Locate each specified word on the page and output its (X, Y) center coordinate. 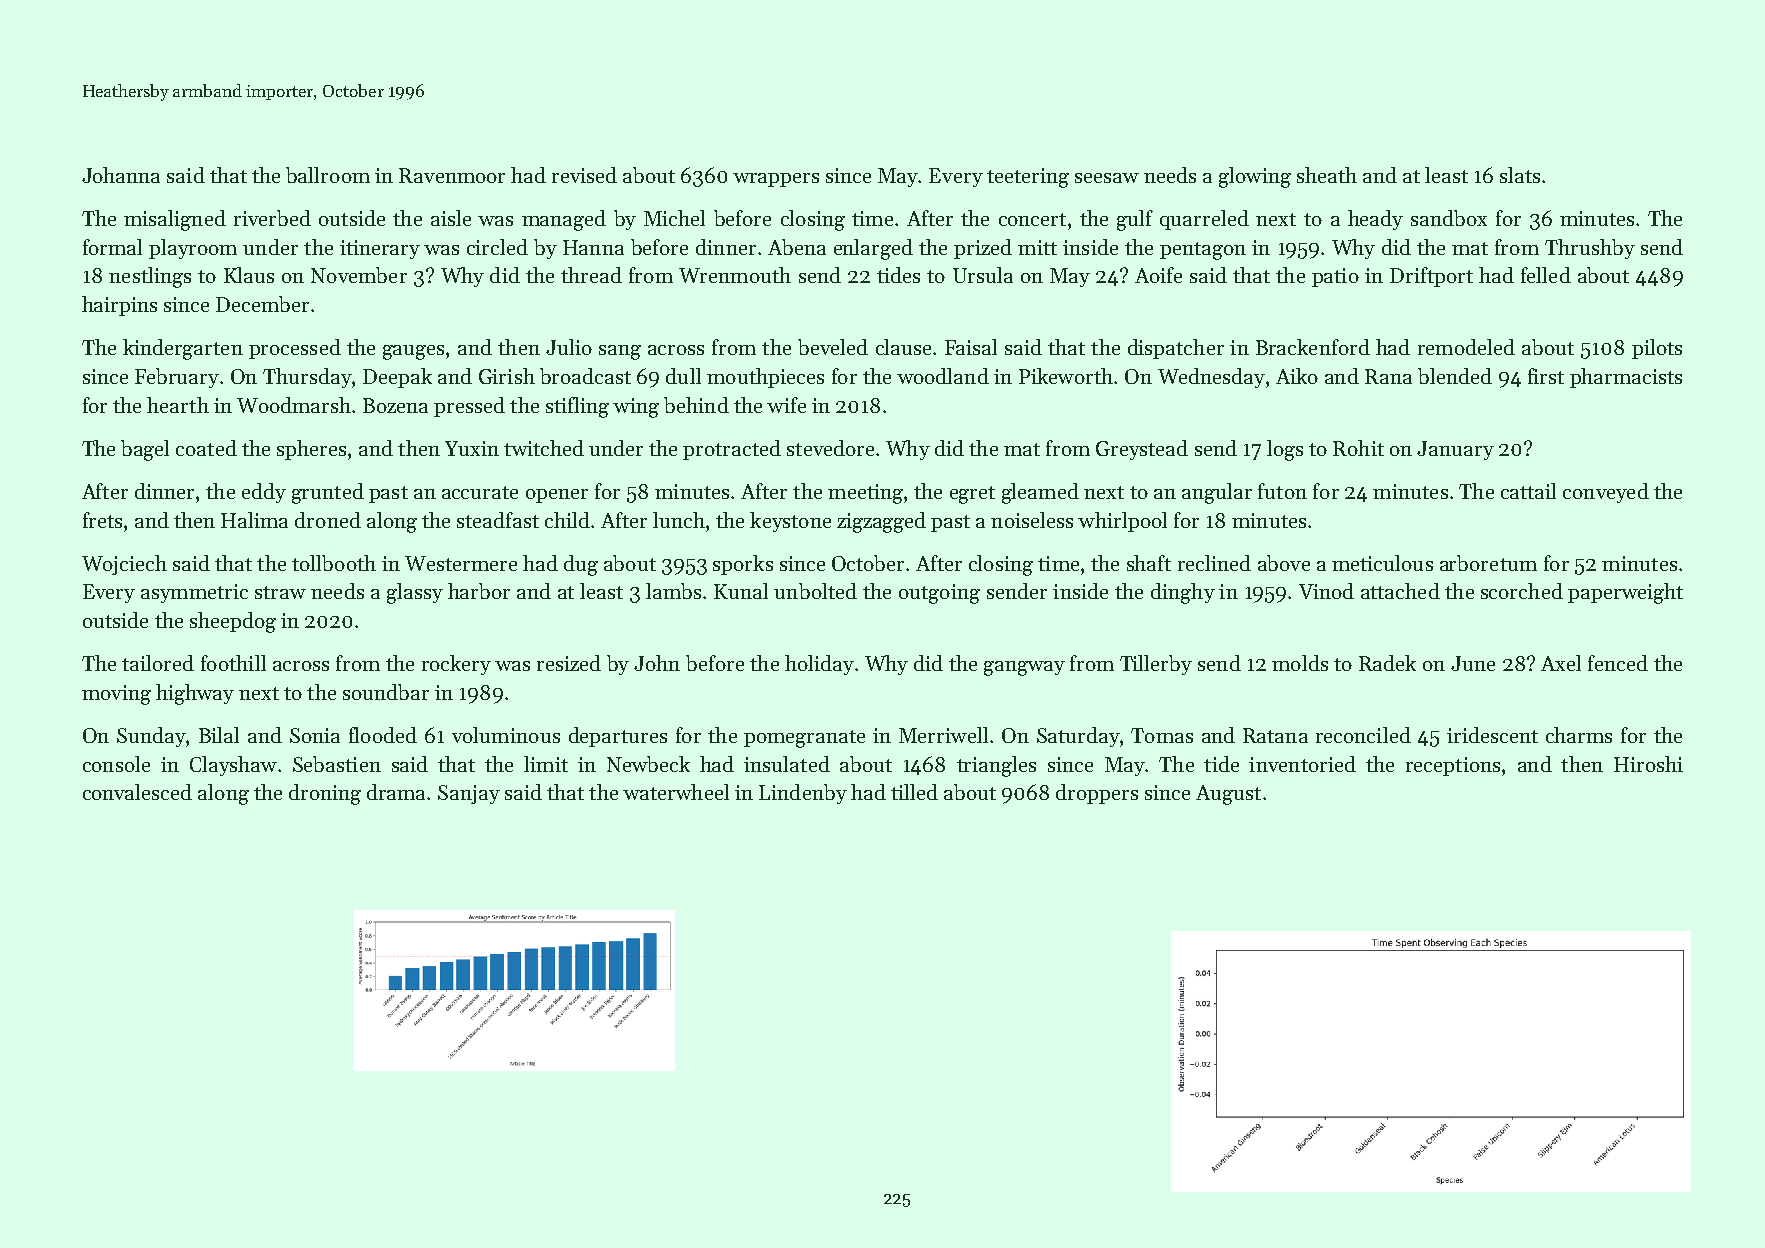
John (657, 663)
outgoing (939, 594)
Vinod (1326, 591)
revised (584, 175)
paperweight (1625, 593)
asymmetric (194, 593)
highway (195, 694)
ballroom (328, 175)
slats (1520, 175)
